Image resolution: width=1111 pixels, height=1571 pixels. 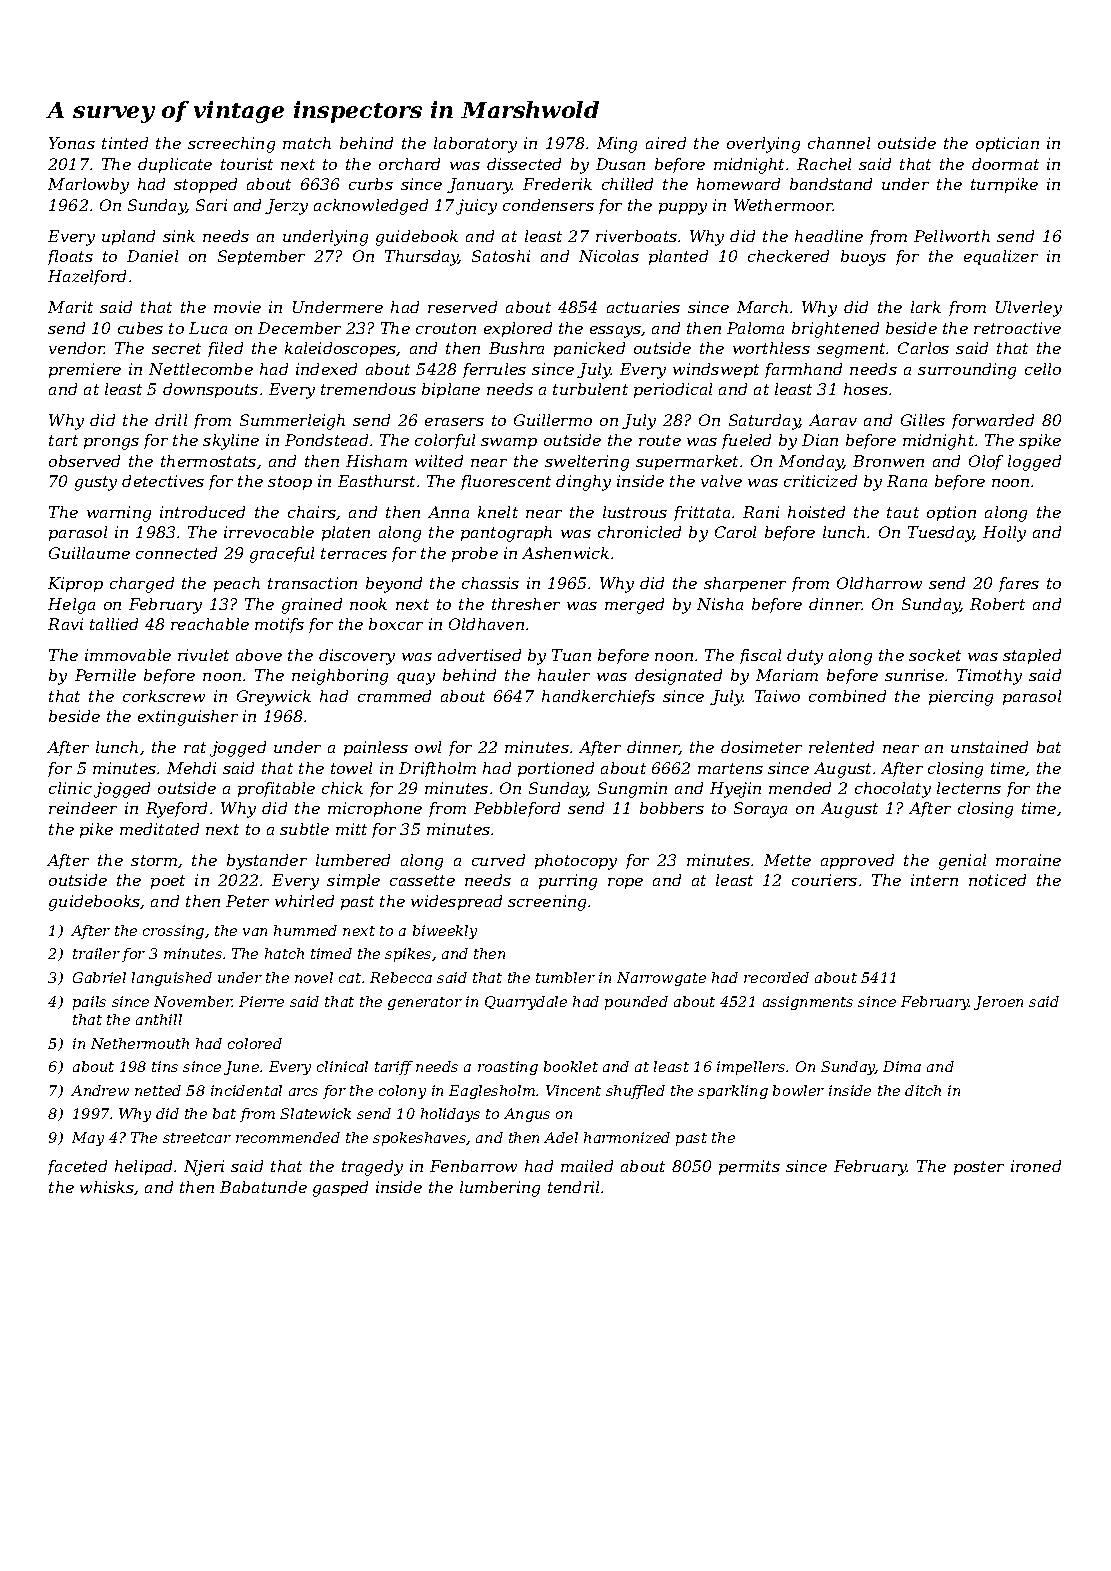 What do you see at coordinates (307, 143) in the screenshot?
I see `match` at bounding box center [307, 143].
